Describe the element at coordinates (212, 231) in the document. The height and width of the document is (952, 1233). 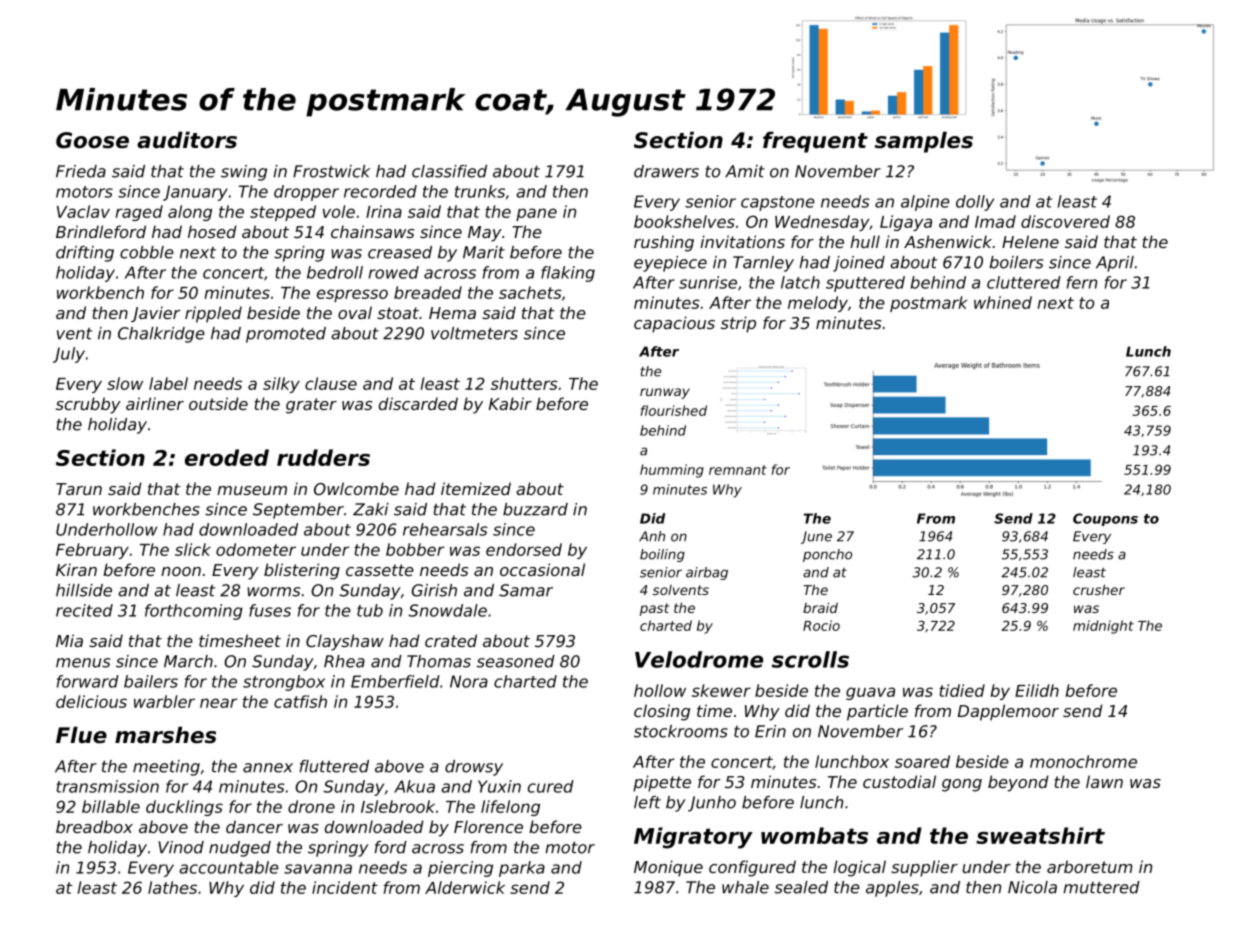
I see `hosed` at that location.
